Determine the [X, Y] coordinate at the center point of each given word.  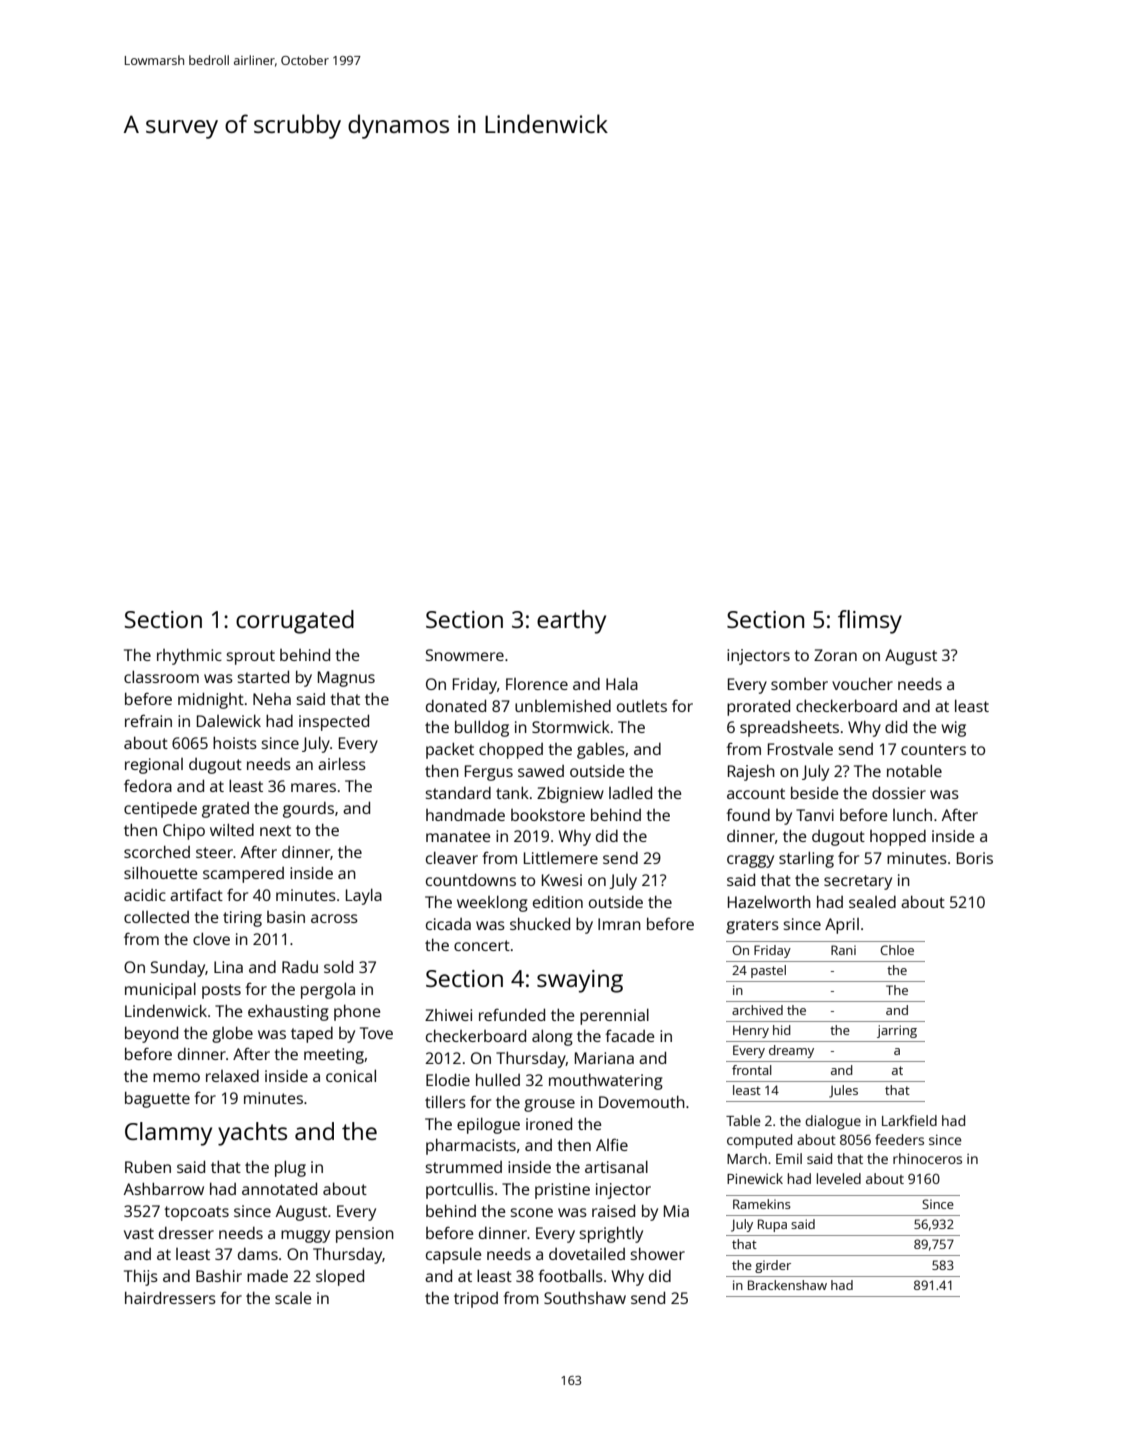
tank [512, 792]
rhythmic [189, 656]
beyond [151, 1034]
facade [630, 1036]
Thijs [141, 1277]
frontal [752, 1070]
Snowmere [465, 655]
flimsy [870, 622]
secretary [858, 882]
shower [658, 1253]
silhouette [161, 872]
